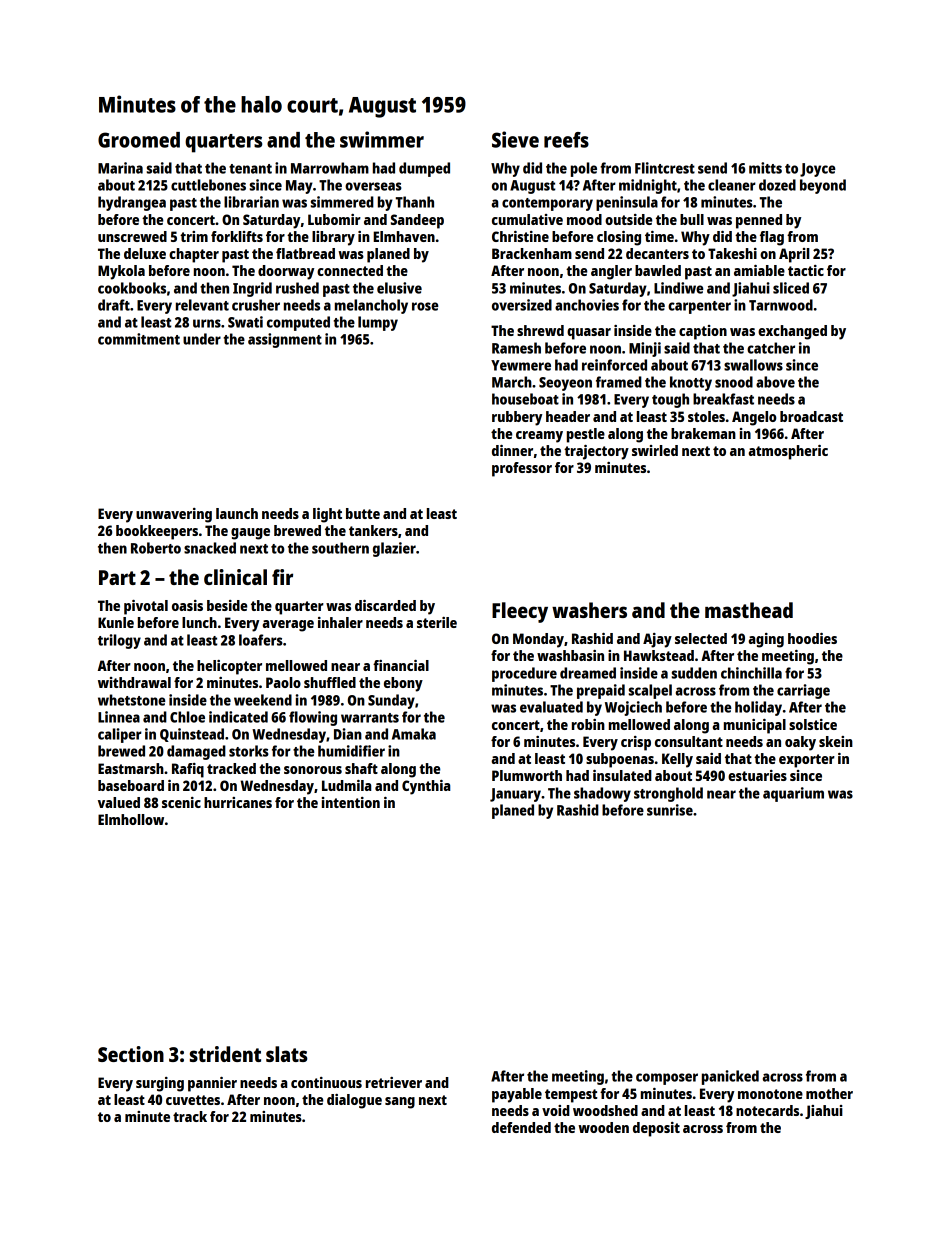 The height and width of the image is (1233, 952). I want to click on cuvettes, so click(193, 1100).
